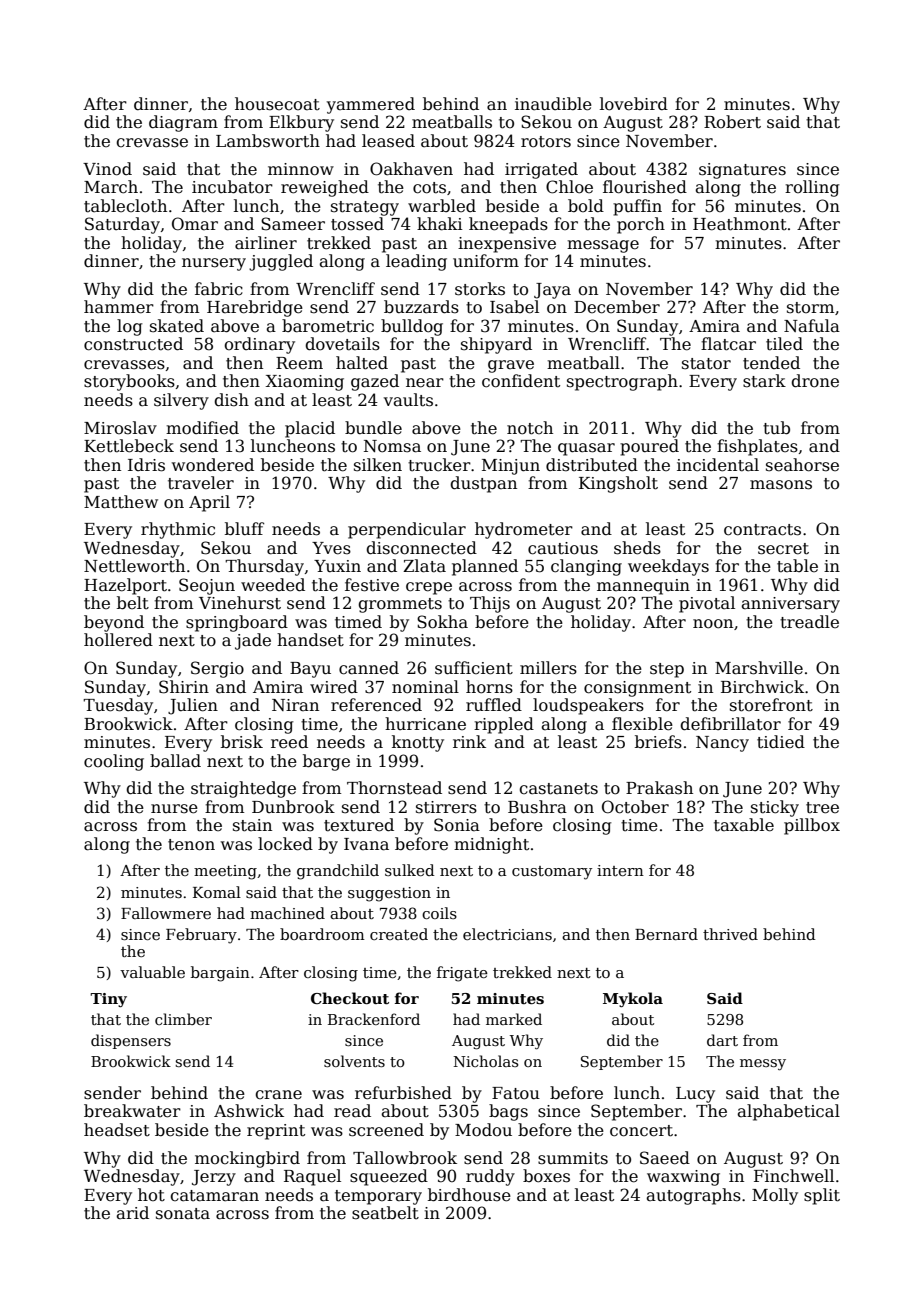 This screenshot has height=1311, width=924. I want to click on beyond, so click(114, 623).
